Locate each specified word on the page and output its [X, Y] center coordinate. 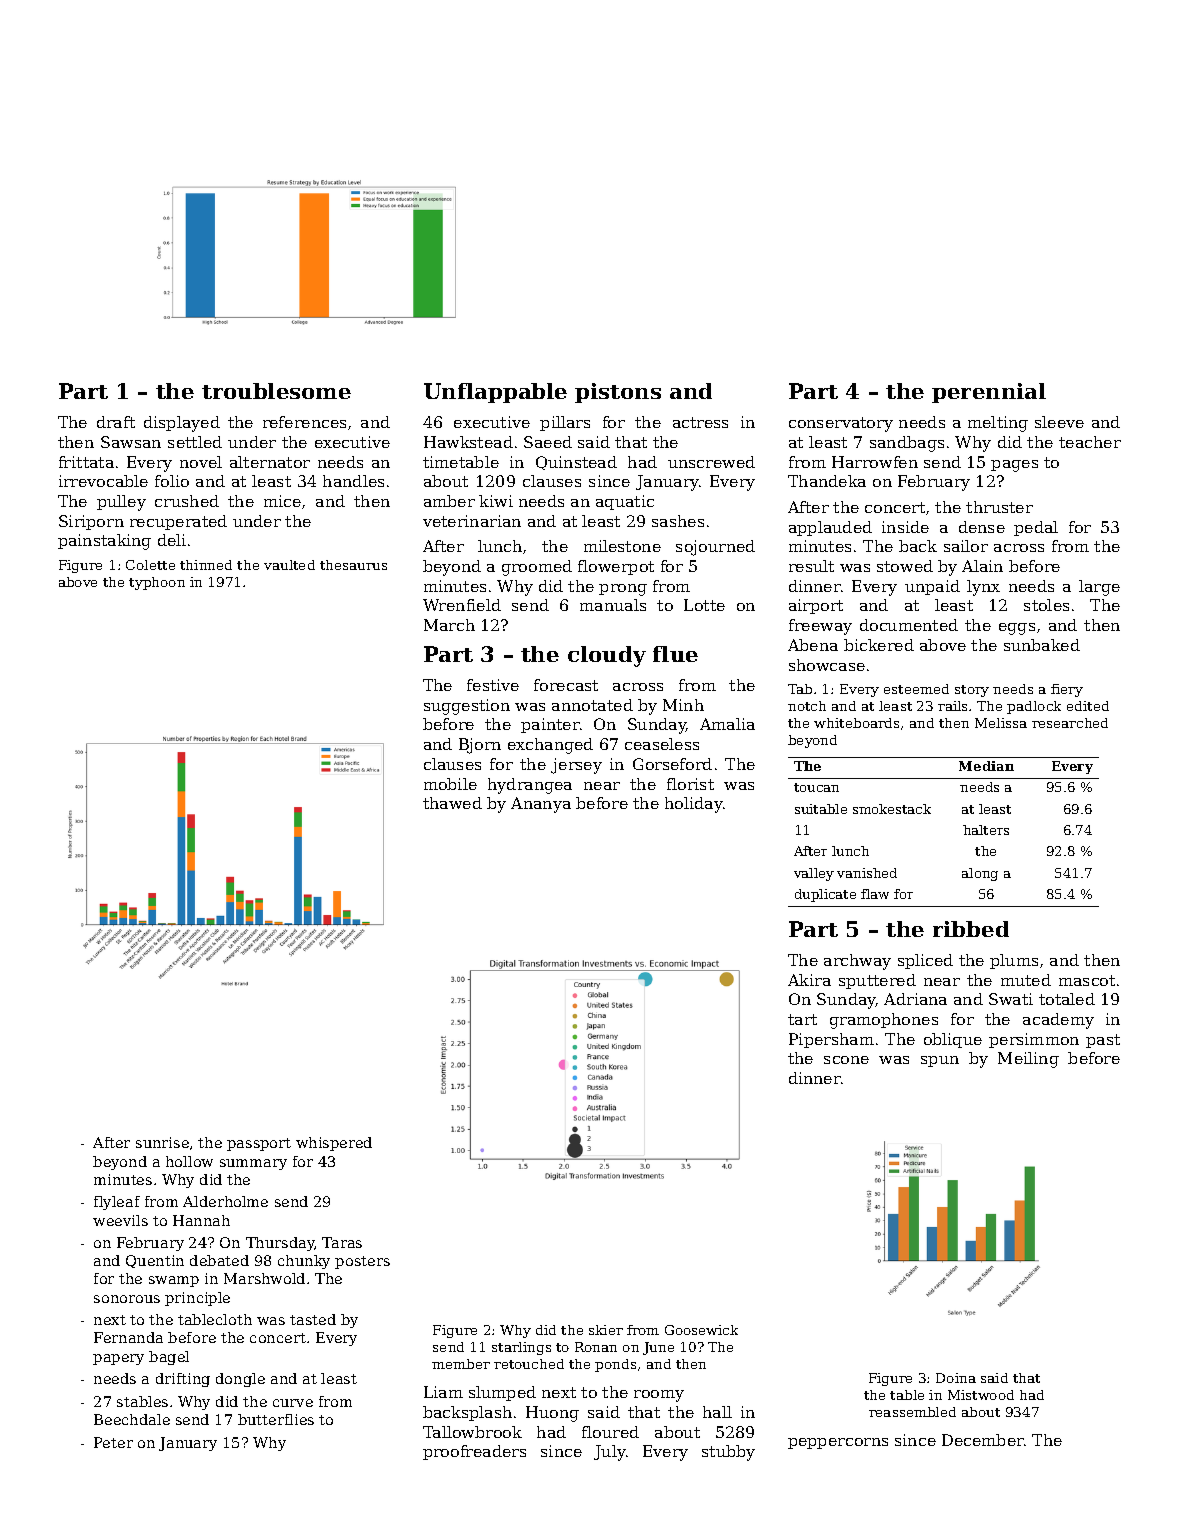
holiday [694, 805]
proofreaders [474, 1452]
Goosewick [701, 1330]
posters [362, 1262]
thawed [452, 803]
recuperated [178, 522]
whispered [334, 1144]
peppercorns [838, 1443]
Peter [113, 1442]
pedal [1036, 528]
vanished [867, 873]
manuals [613, 605]
